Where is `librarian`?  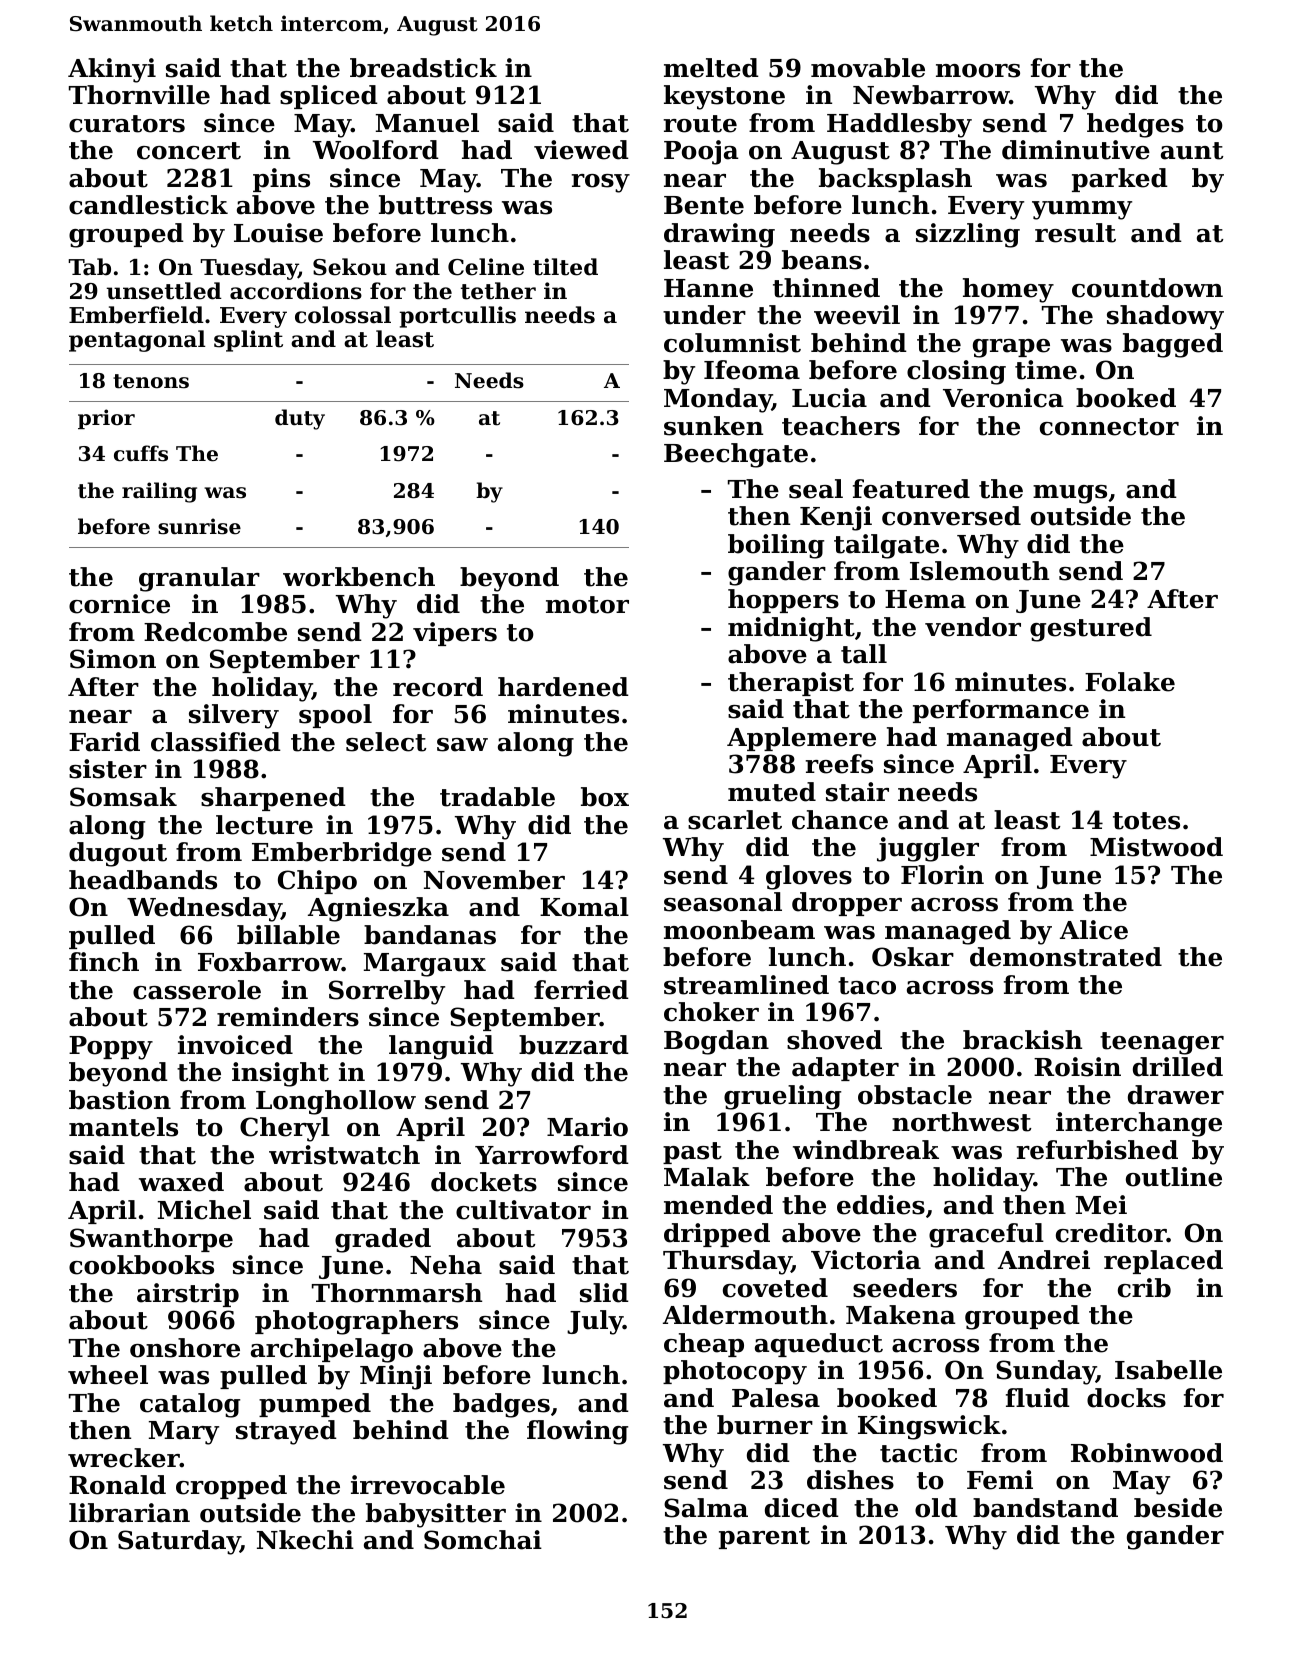
librarian is located at coordinates (129, 1513).
